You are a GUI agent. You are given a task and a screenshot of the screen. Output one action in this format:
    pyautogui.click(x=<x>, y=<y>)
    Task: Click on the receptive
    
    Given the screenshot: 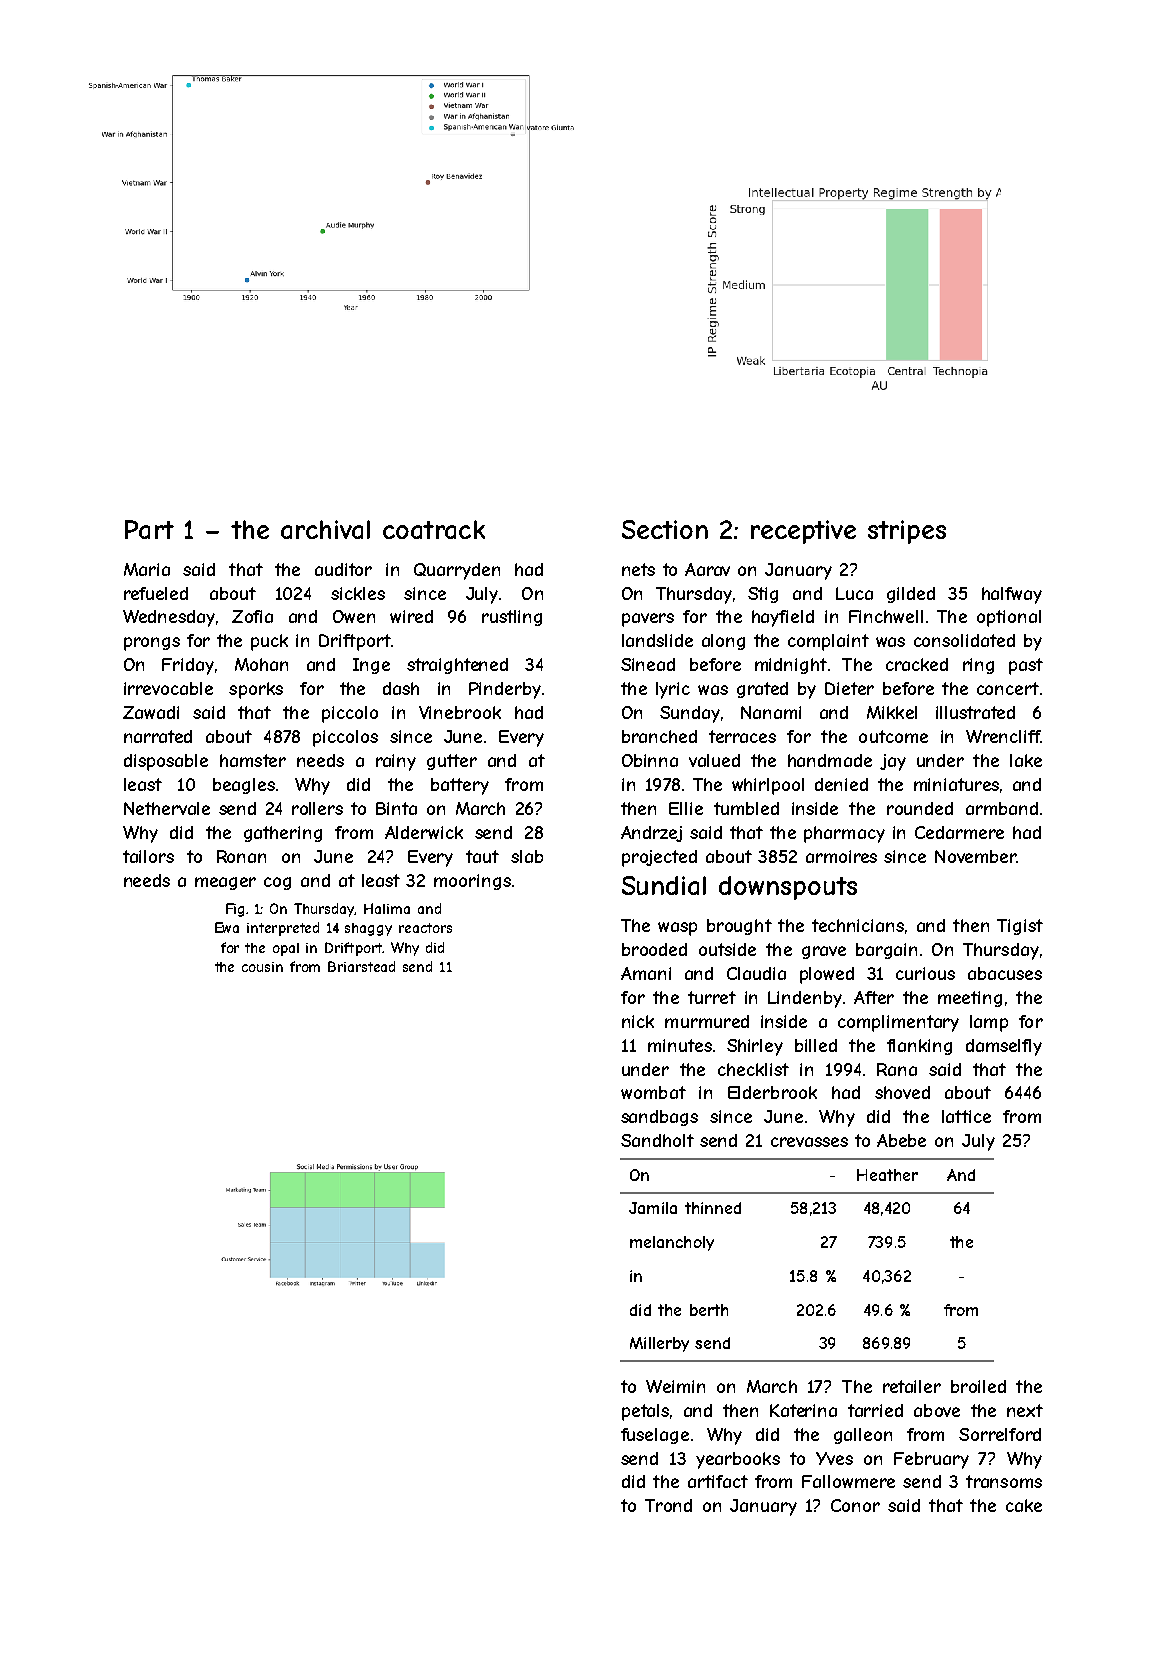 What is the action you would take?
    pyautogui.click(x=803, y=532)
